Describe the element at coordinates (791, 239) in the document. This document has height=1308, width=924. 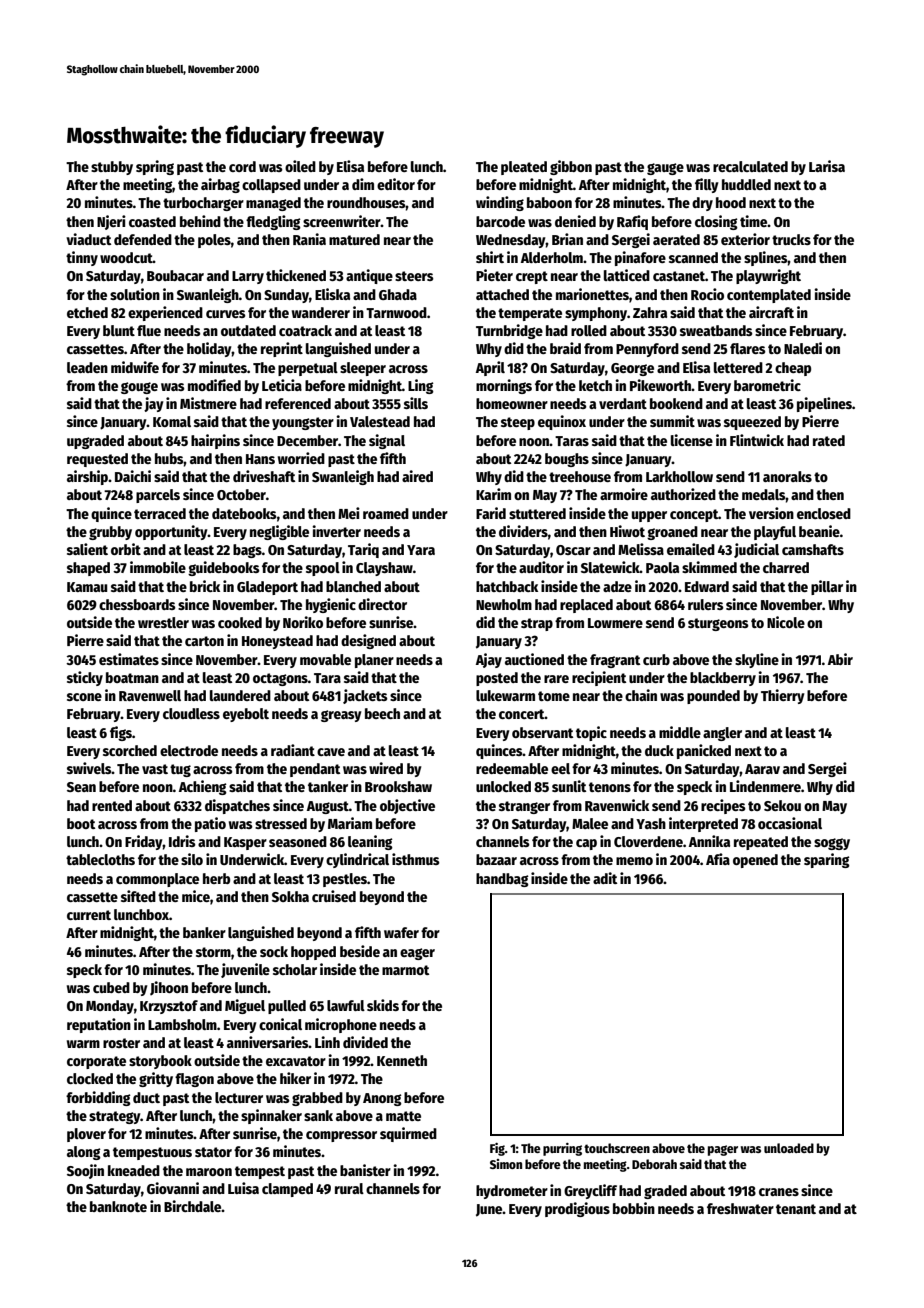
I see `trucks` at that location.
